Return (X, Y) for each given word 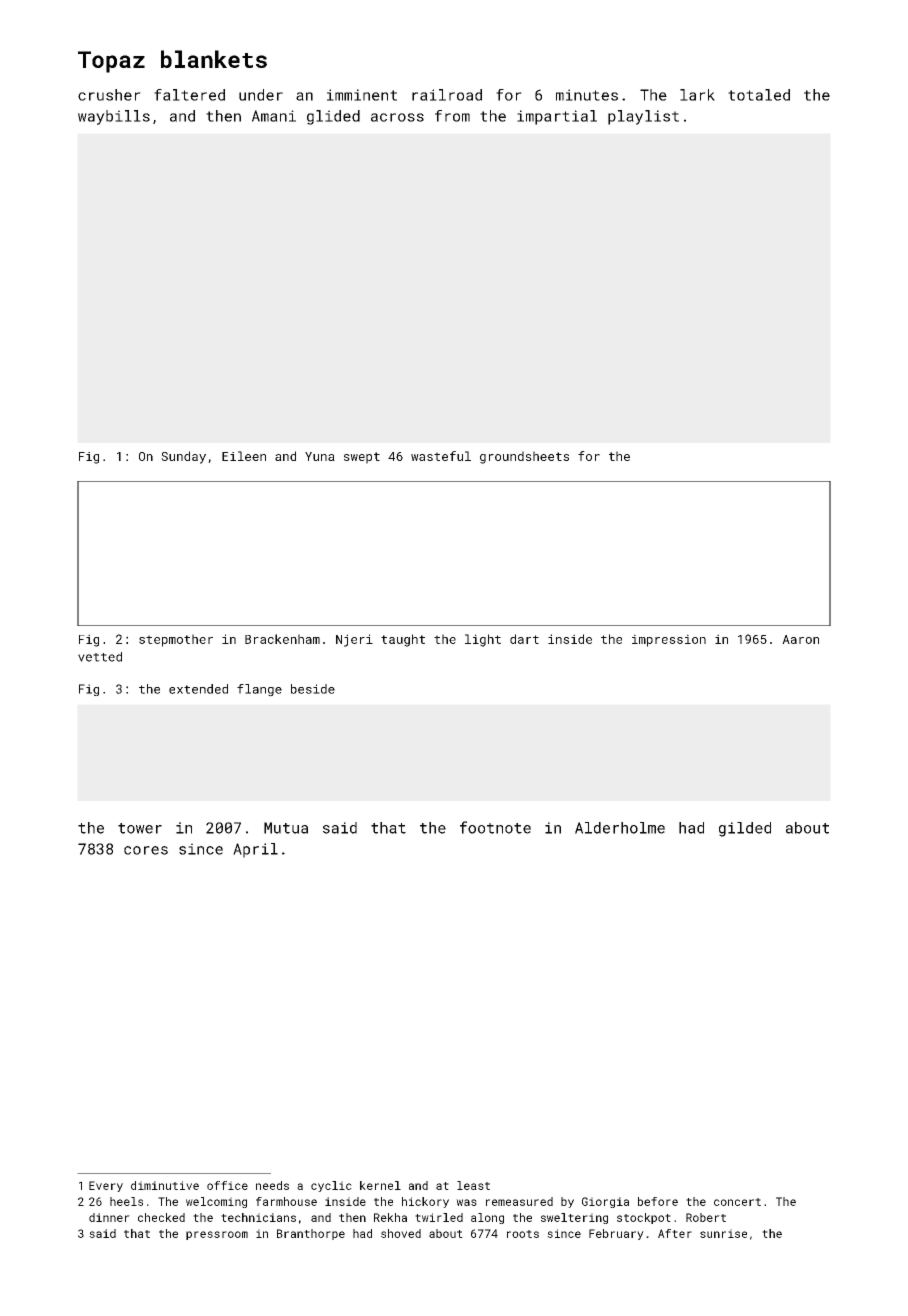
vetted (100, 657)
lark (697, 95)
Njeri (354, 640)
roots (523, 1234)
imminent (362, 95)
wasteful (441, 456)
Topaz (111, 62)
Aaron (800, 639)
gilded (745, 829)
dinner (109, 1217)
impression (669, 640)
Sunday (183, 457)
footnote (495, 827)
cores (146, 850)
